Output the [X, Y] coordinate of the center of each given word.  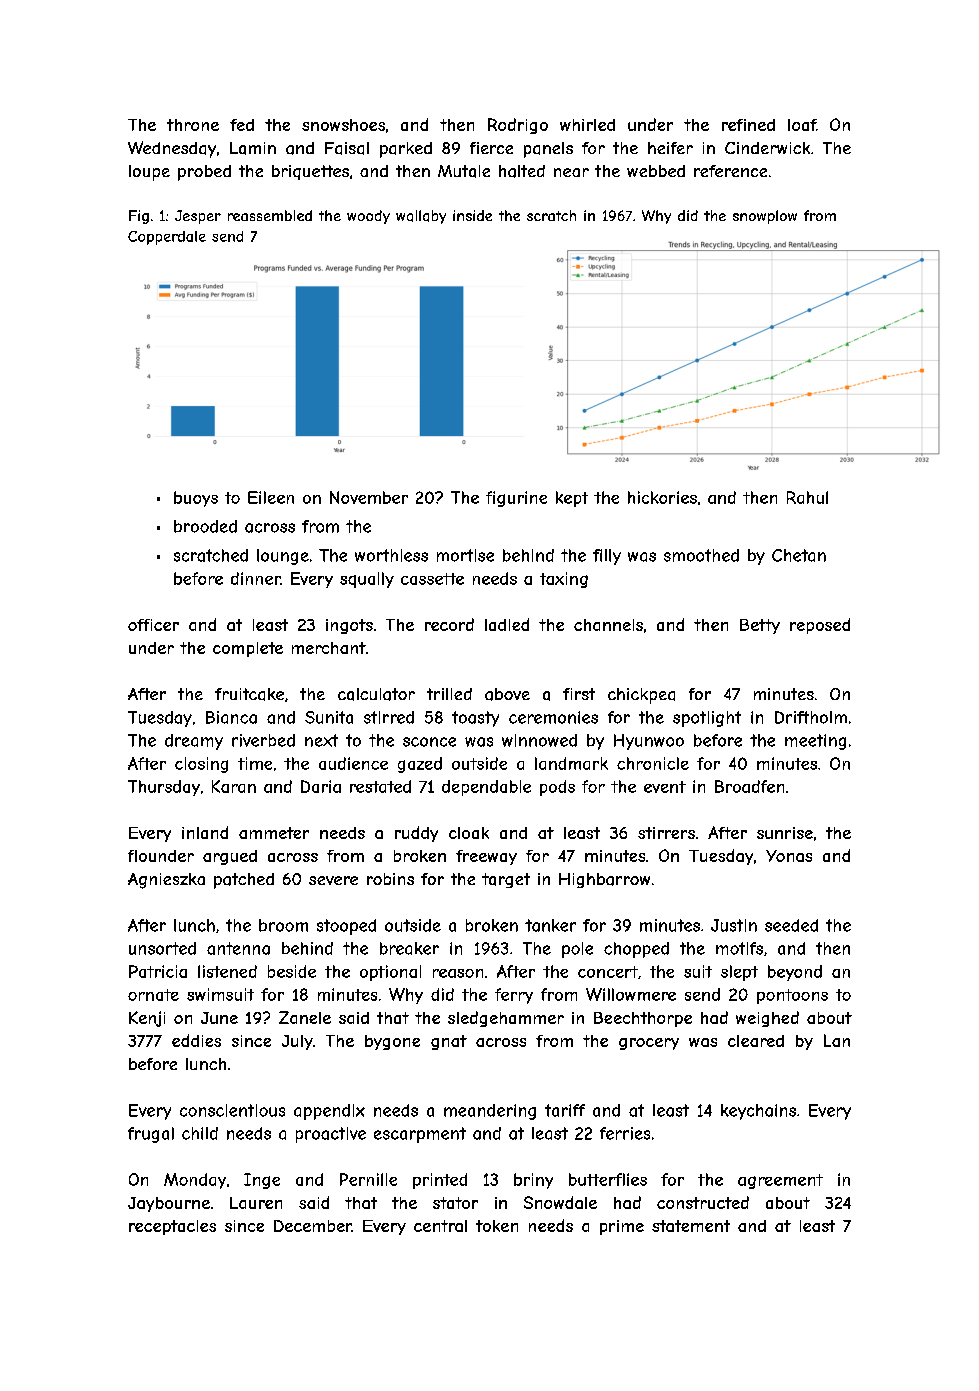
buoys [196, 499]
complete [248, 649]
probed [204, 173]
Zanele [305, 1017]
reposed [820, 626]
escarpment [420, 1135]
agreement [780, 1181]
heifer [670, 148]
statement [691, 1226]
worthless [391, 555]
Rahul [807, 497]
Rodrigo [518, 126]
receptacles [172, 1227]
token [497, 1226]
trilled [449, 694]
